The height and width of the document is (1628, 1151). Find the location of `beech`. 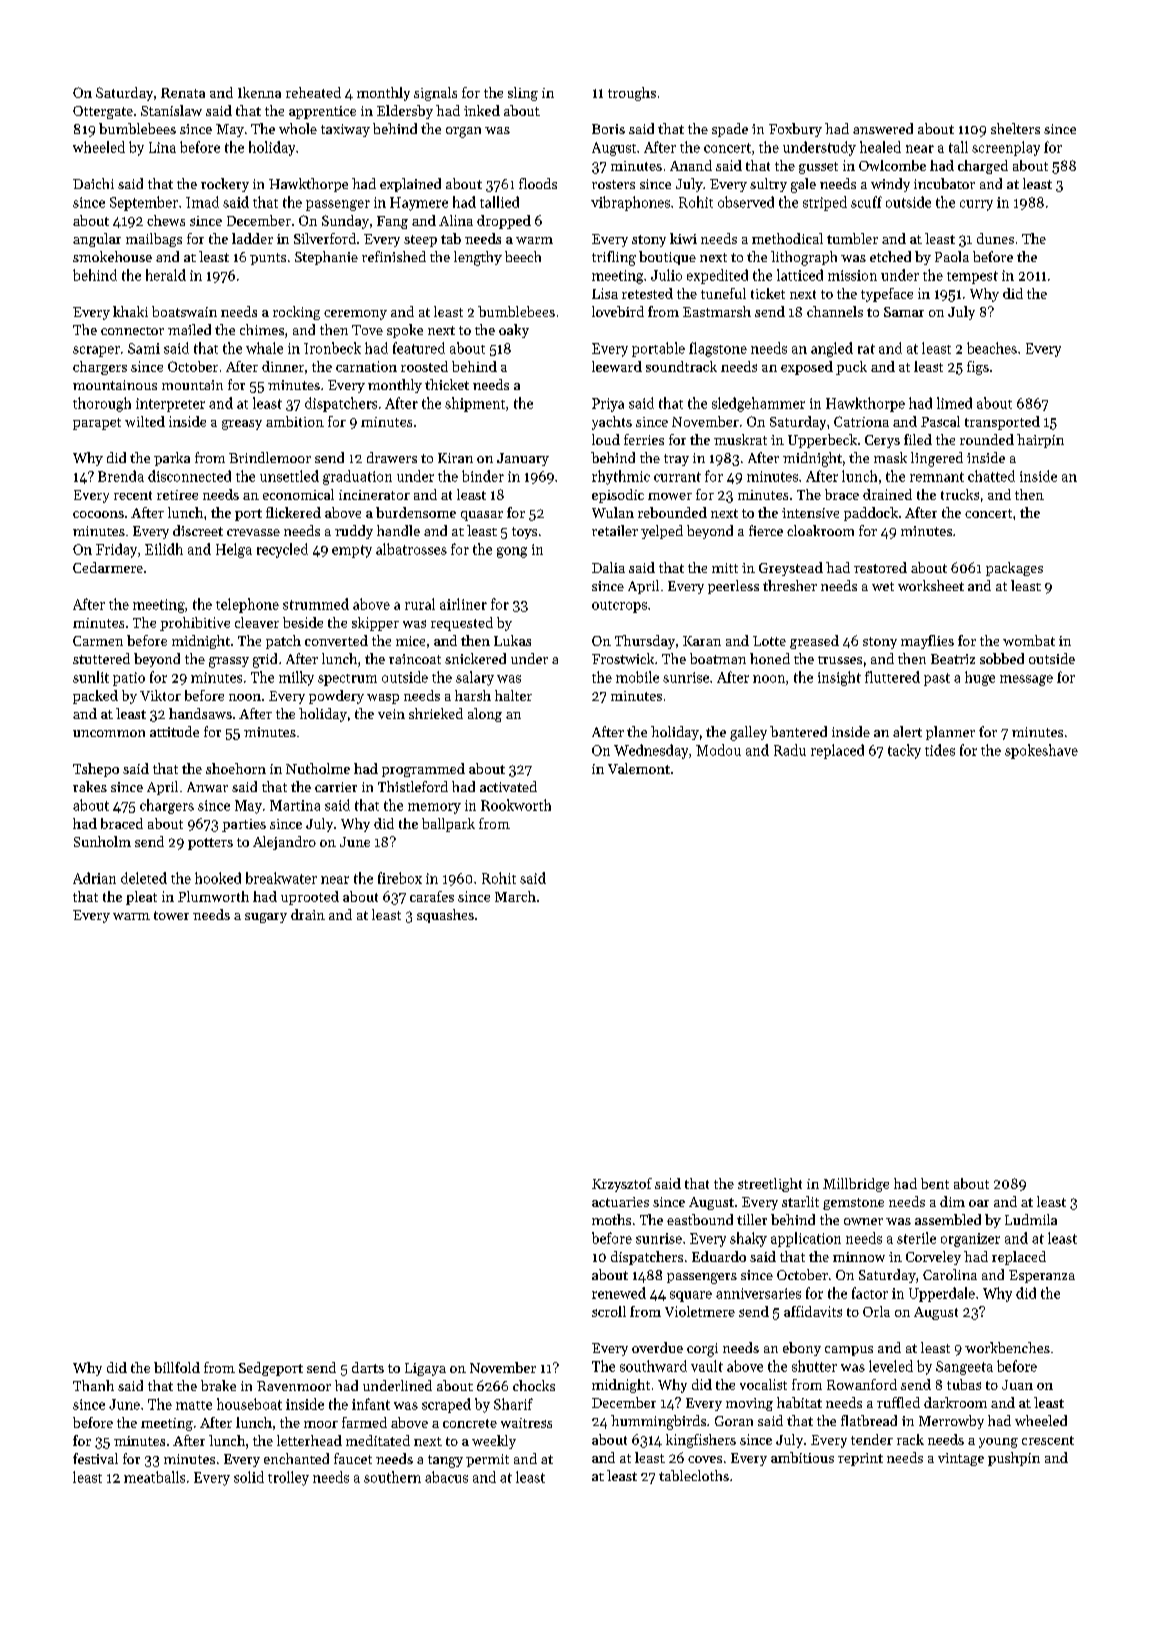

beech is located at coordinates (523, 256).
